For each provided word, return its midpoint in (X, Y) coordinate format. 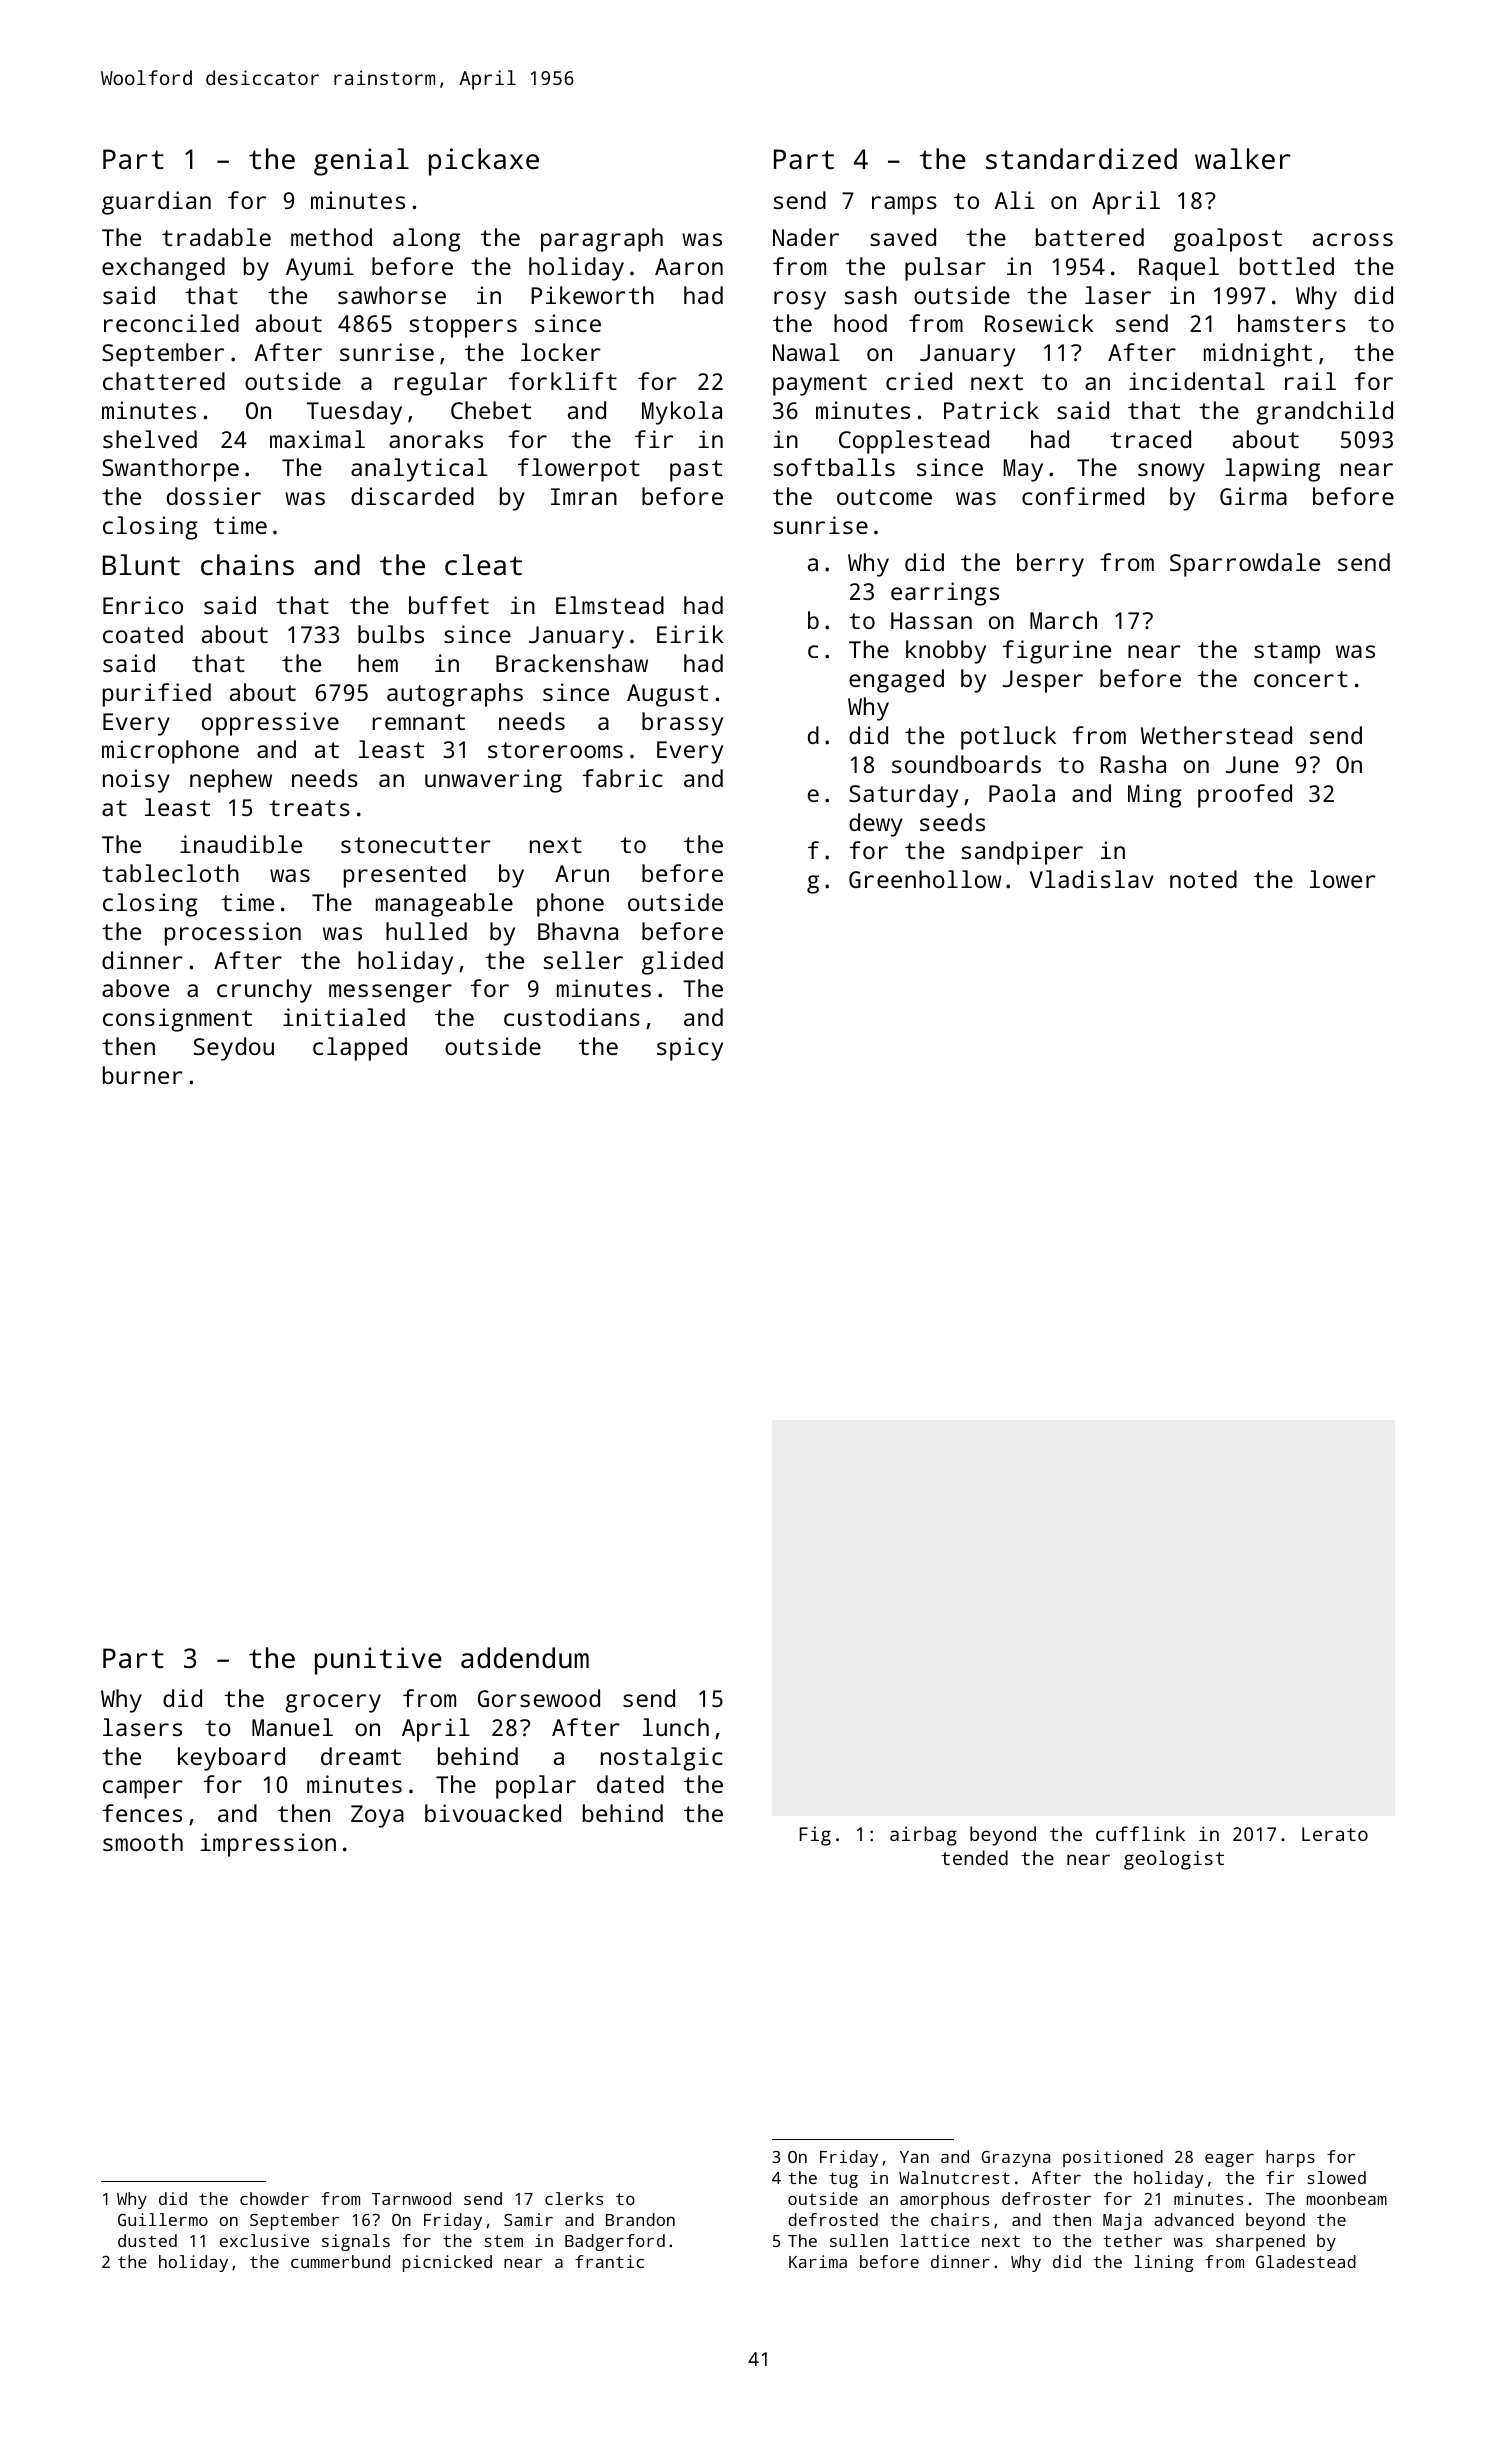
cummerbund (340, 2261)
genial (361, 162)
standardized (1081, 159)
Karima (818, 2261)
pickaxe (484, 162)
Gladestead (1306, 2261)
